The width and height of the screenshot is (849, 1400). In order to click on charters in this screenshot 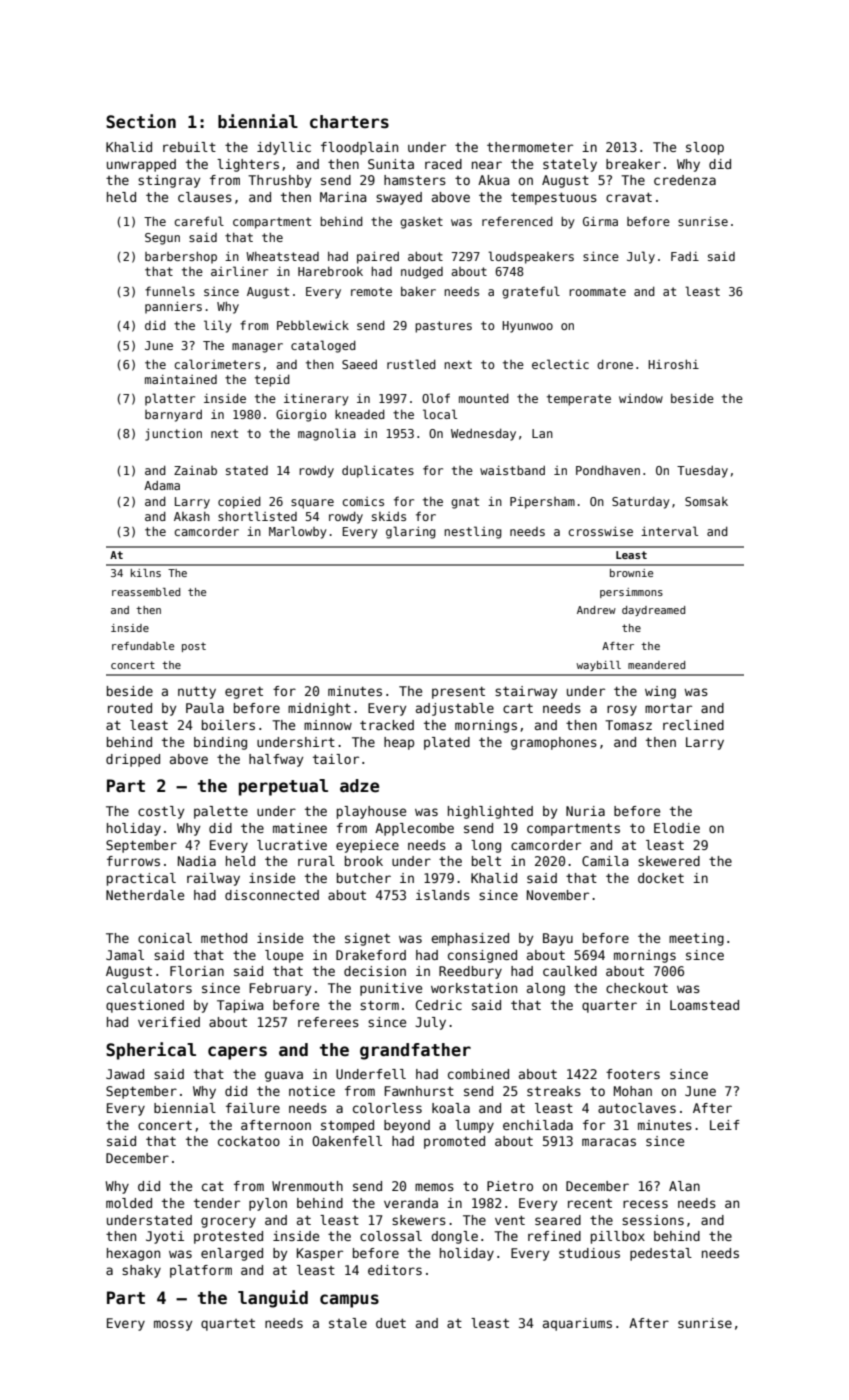, I will do `click(349, 122)`.
